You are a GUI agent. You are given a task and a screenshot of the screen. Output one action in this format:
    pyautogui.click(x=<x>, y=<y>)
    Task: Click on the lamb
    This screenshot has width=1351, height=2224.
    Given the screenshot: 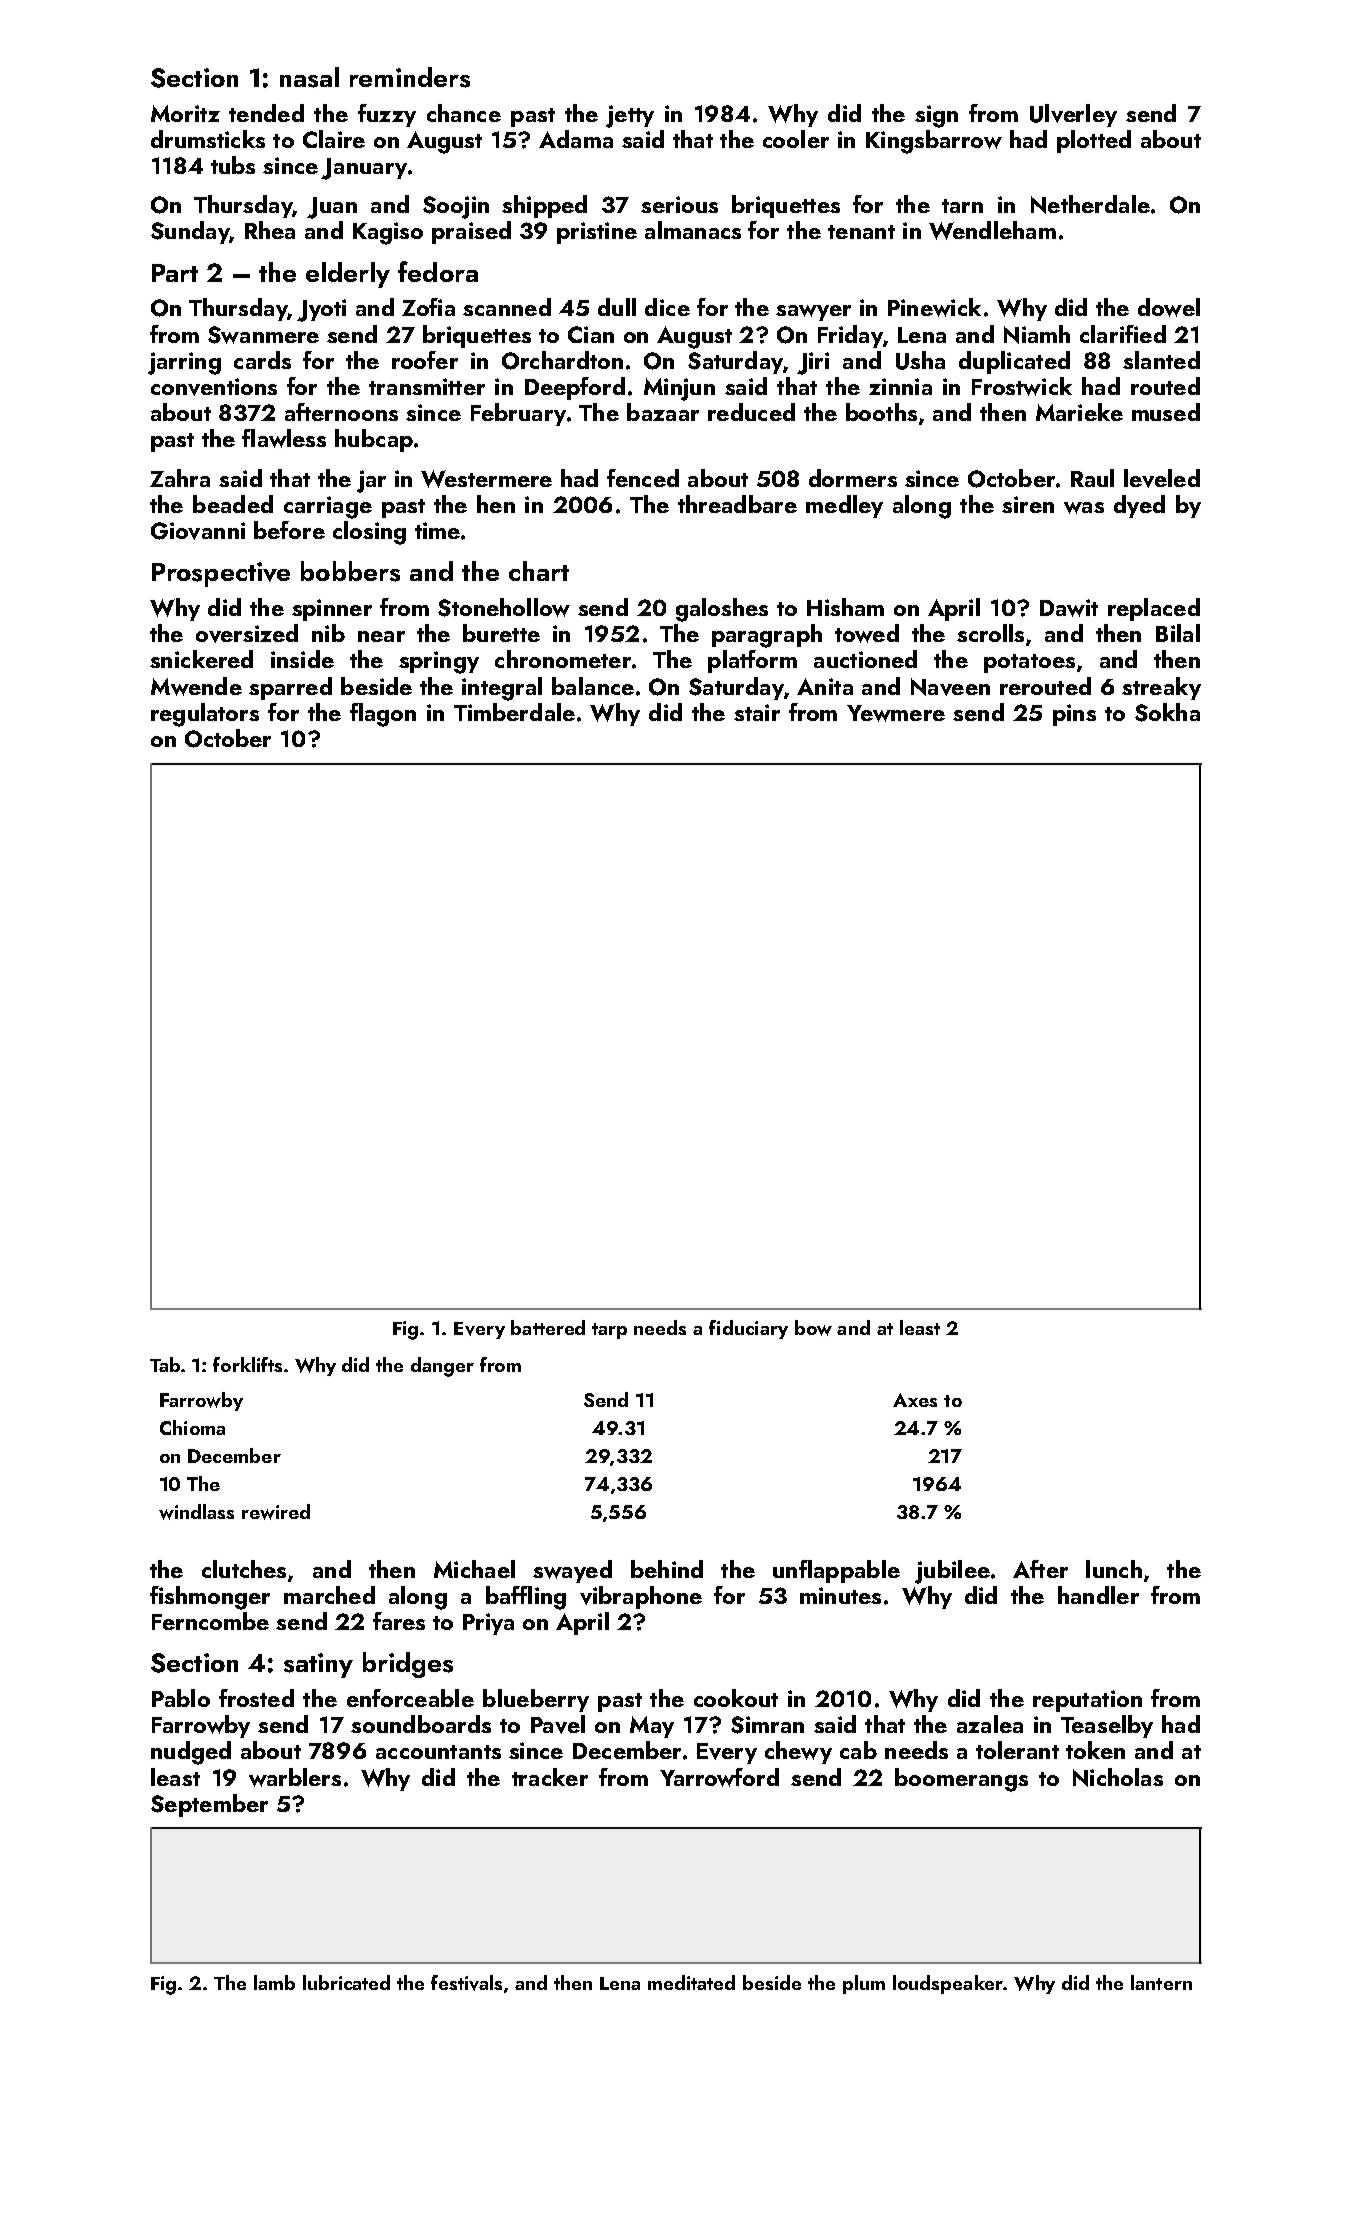 What is the action you would take?
    pyautogui.click(x=274, y=1982)
